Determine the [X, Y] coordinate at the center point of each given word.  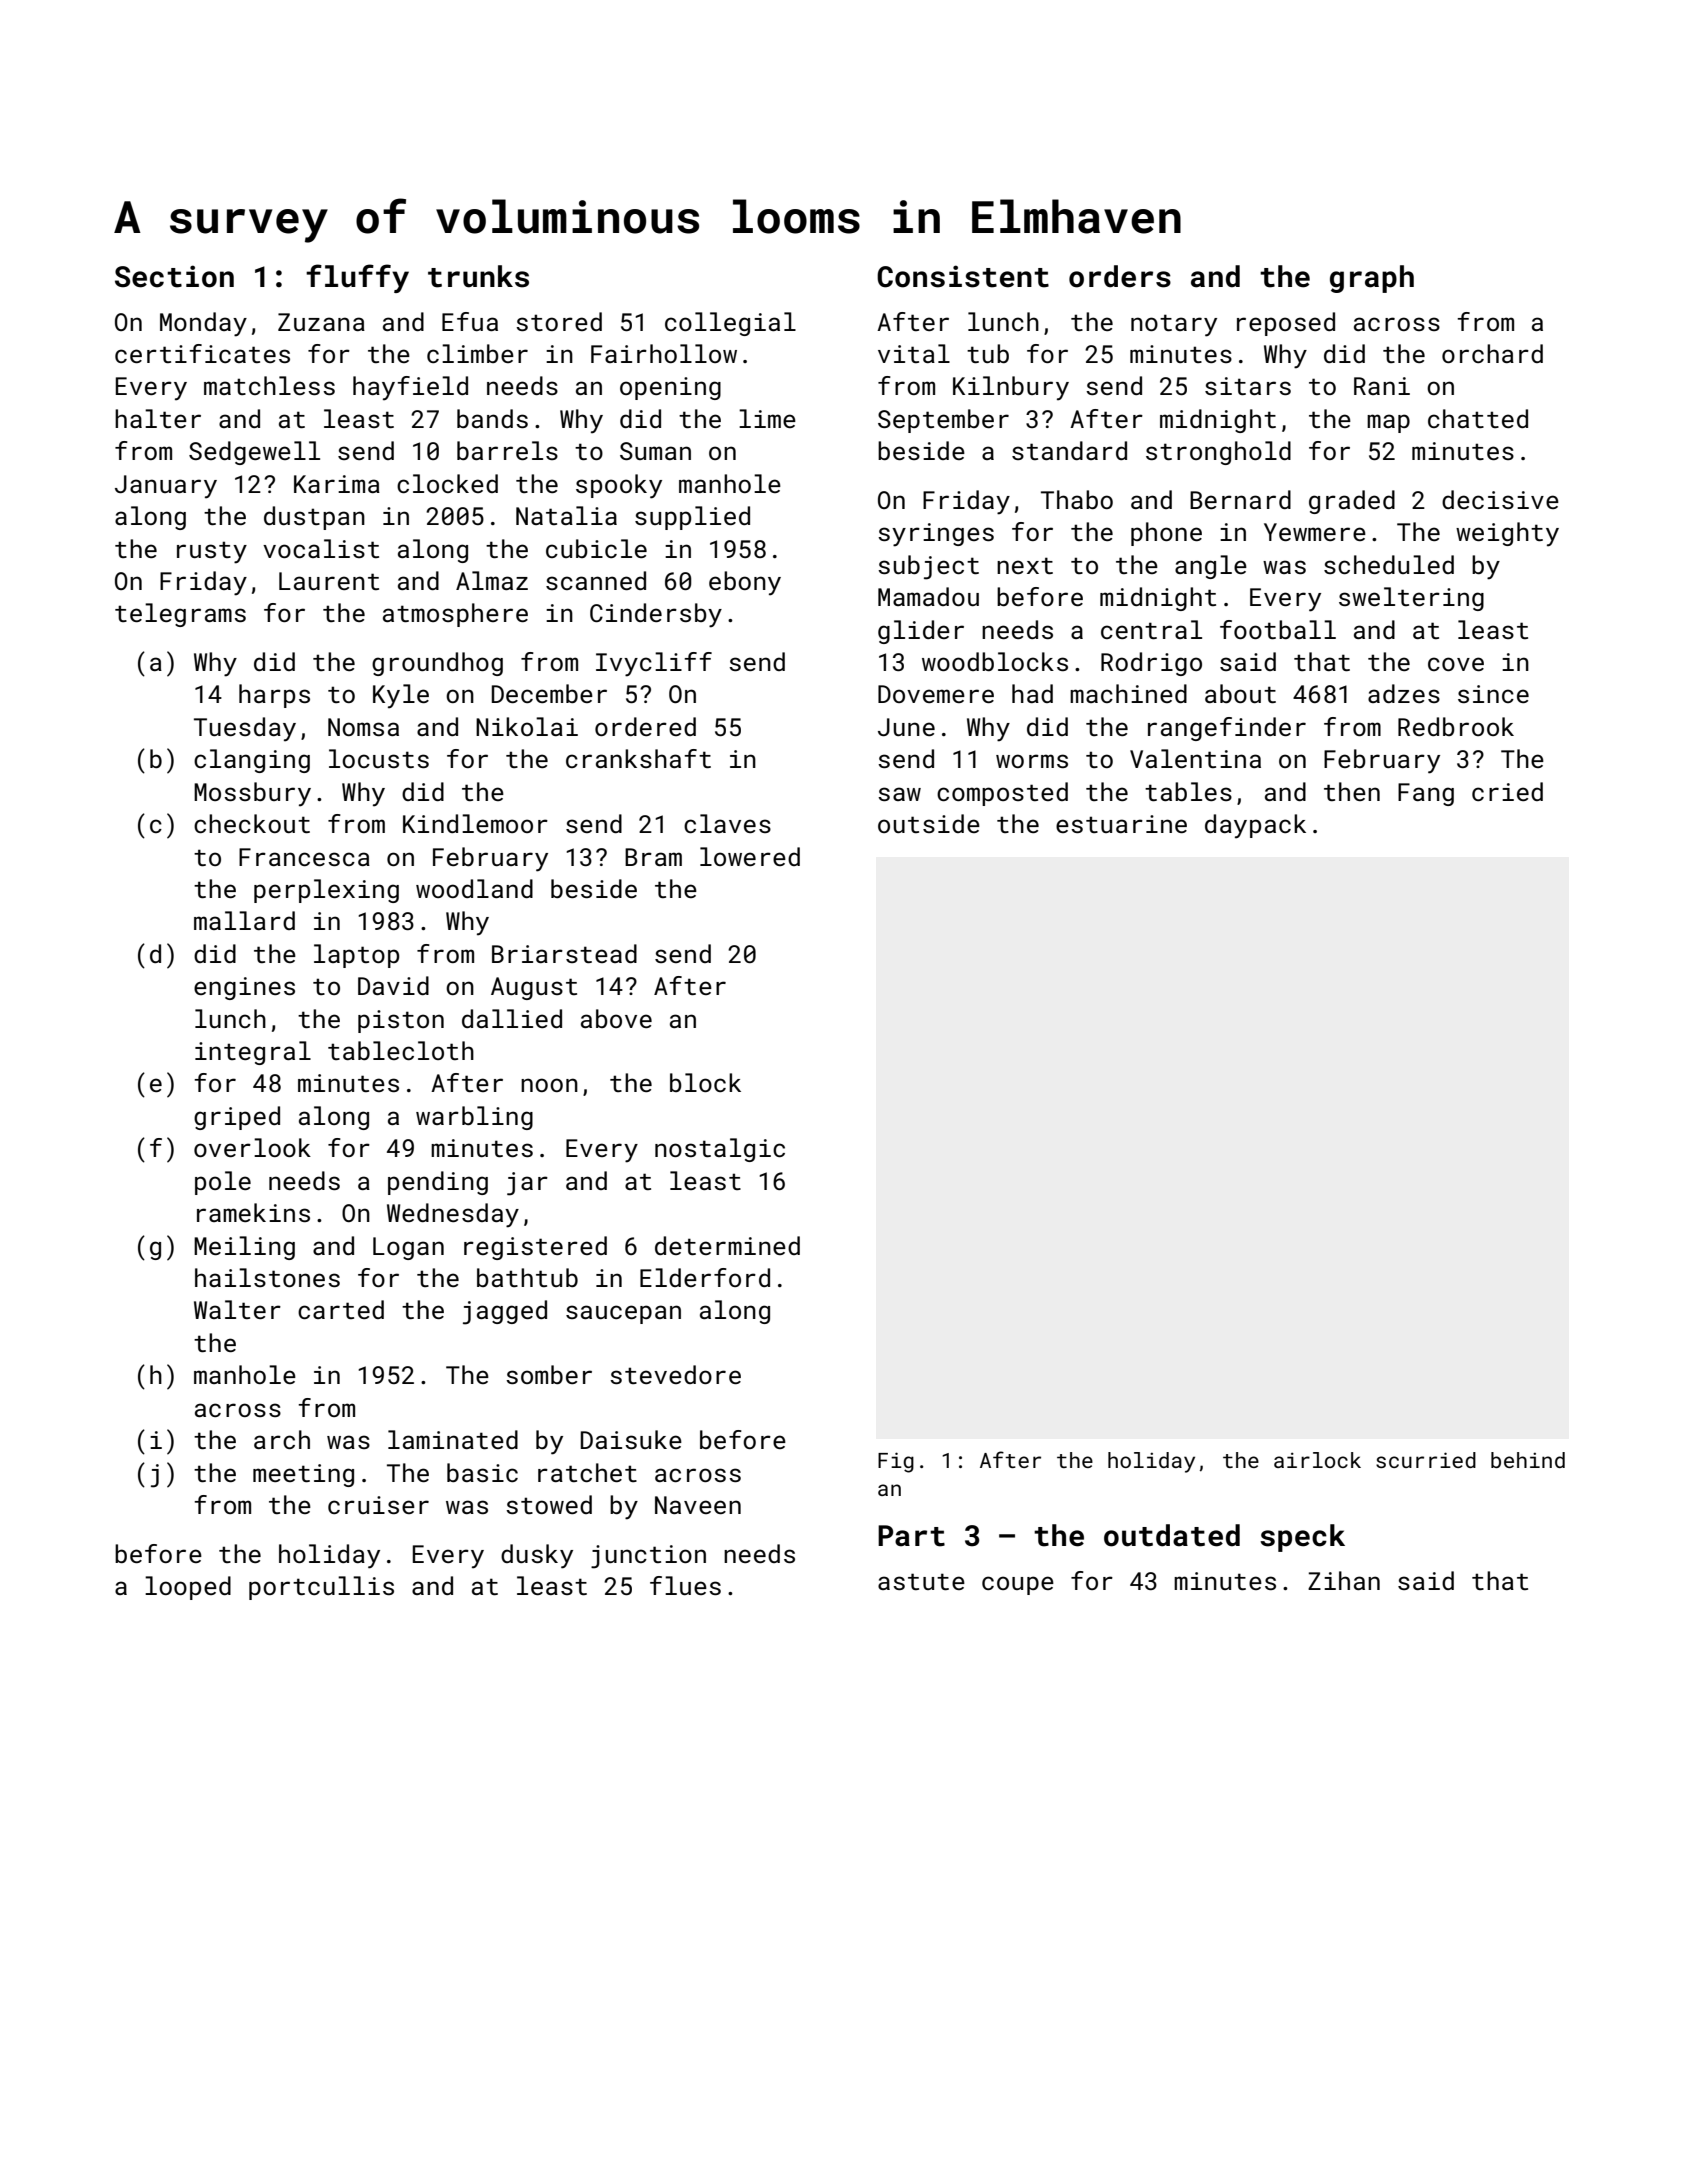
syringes [936, 535]
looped [188, 1588]
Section [174, 276]
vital [914, 353]
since [1493, 694]
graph [1372, 279]
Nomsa [363, 727]
